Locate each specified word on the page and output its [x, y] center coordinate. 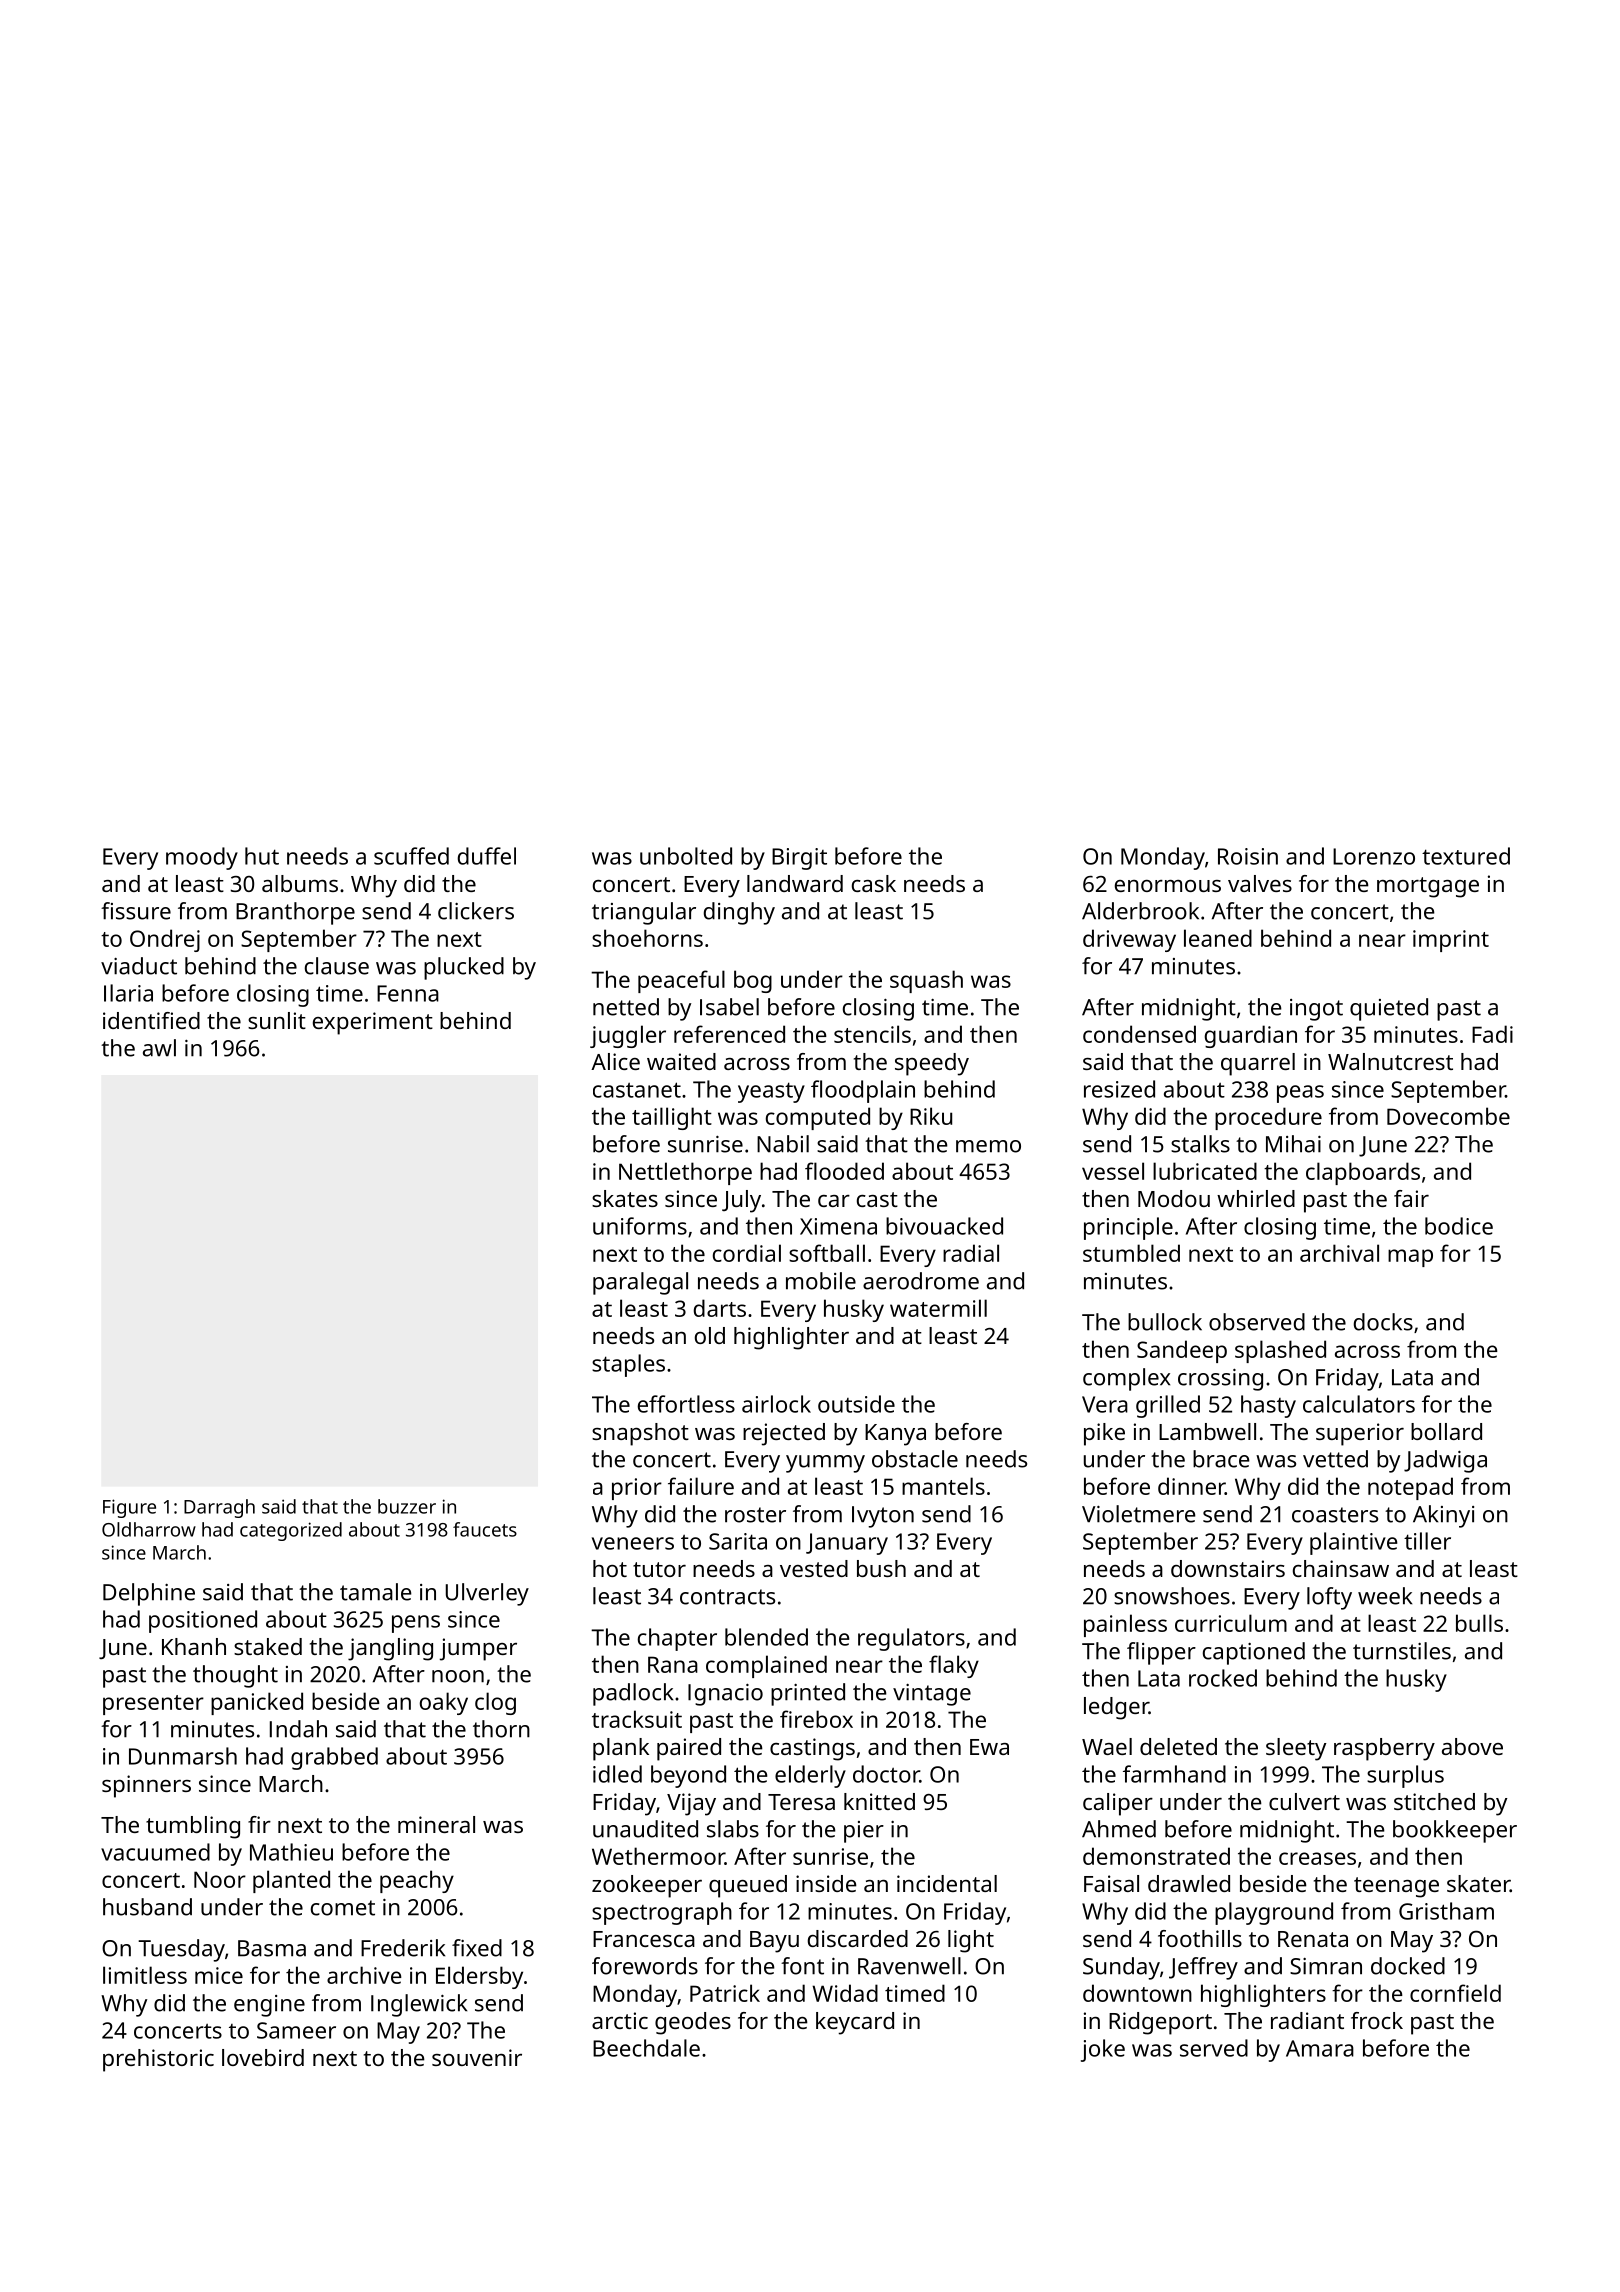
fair [1411, 1198]
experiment [373, 1023]
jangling [390, 1649]
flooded [844, 1171]
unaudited [645, 1829]
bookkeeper [1455, 1831]
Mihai [1293, 1144]
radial [971, 1253]
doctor [886, 1774]
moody [202, 858]
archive [364, 1975]
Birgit [799, 859]
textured [1466, 856]
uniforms [640, 1226]
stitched [1434, 1801]
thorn [501, 1729]
